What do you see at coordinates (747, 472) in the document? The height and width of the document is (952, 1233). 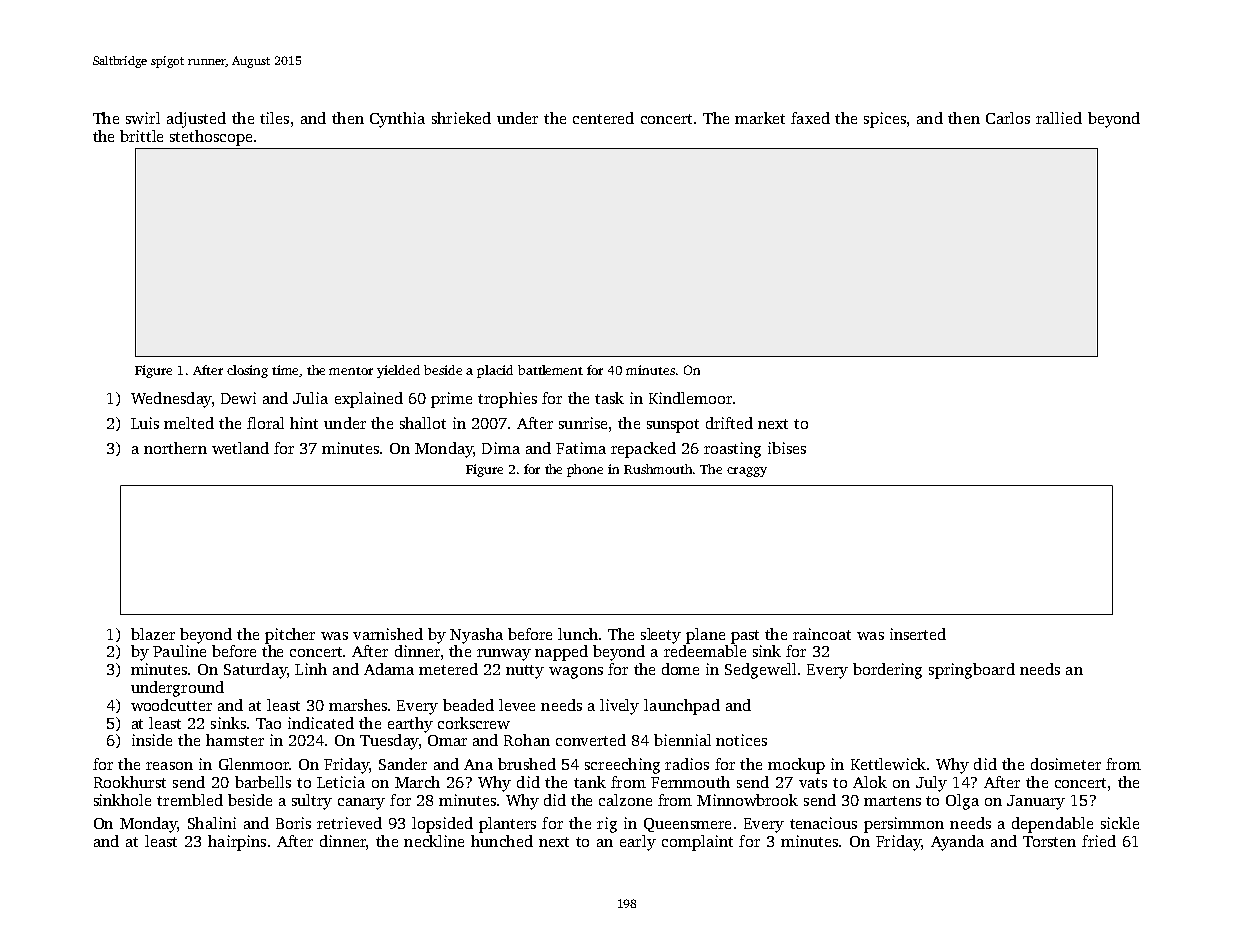 I see `craggy` at bounding box center [747, 472].
